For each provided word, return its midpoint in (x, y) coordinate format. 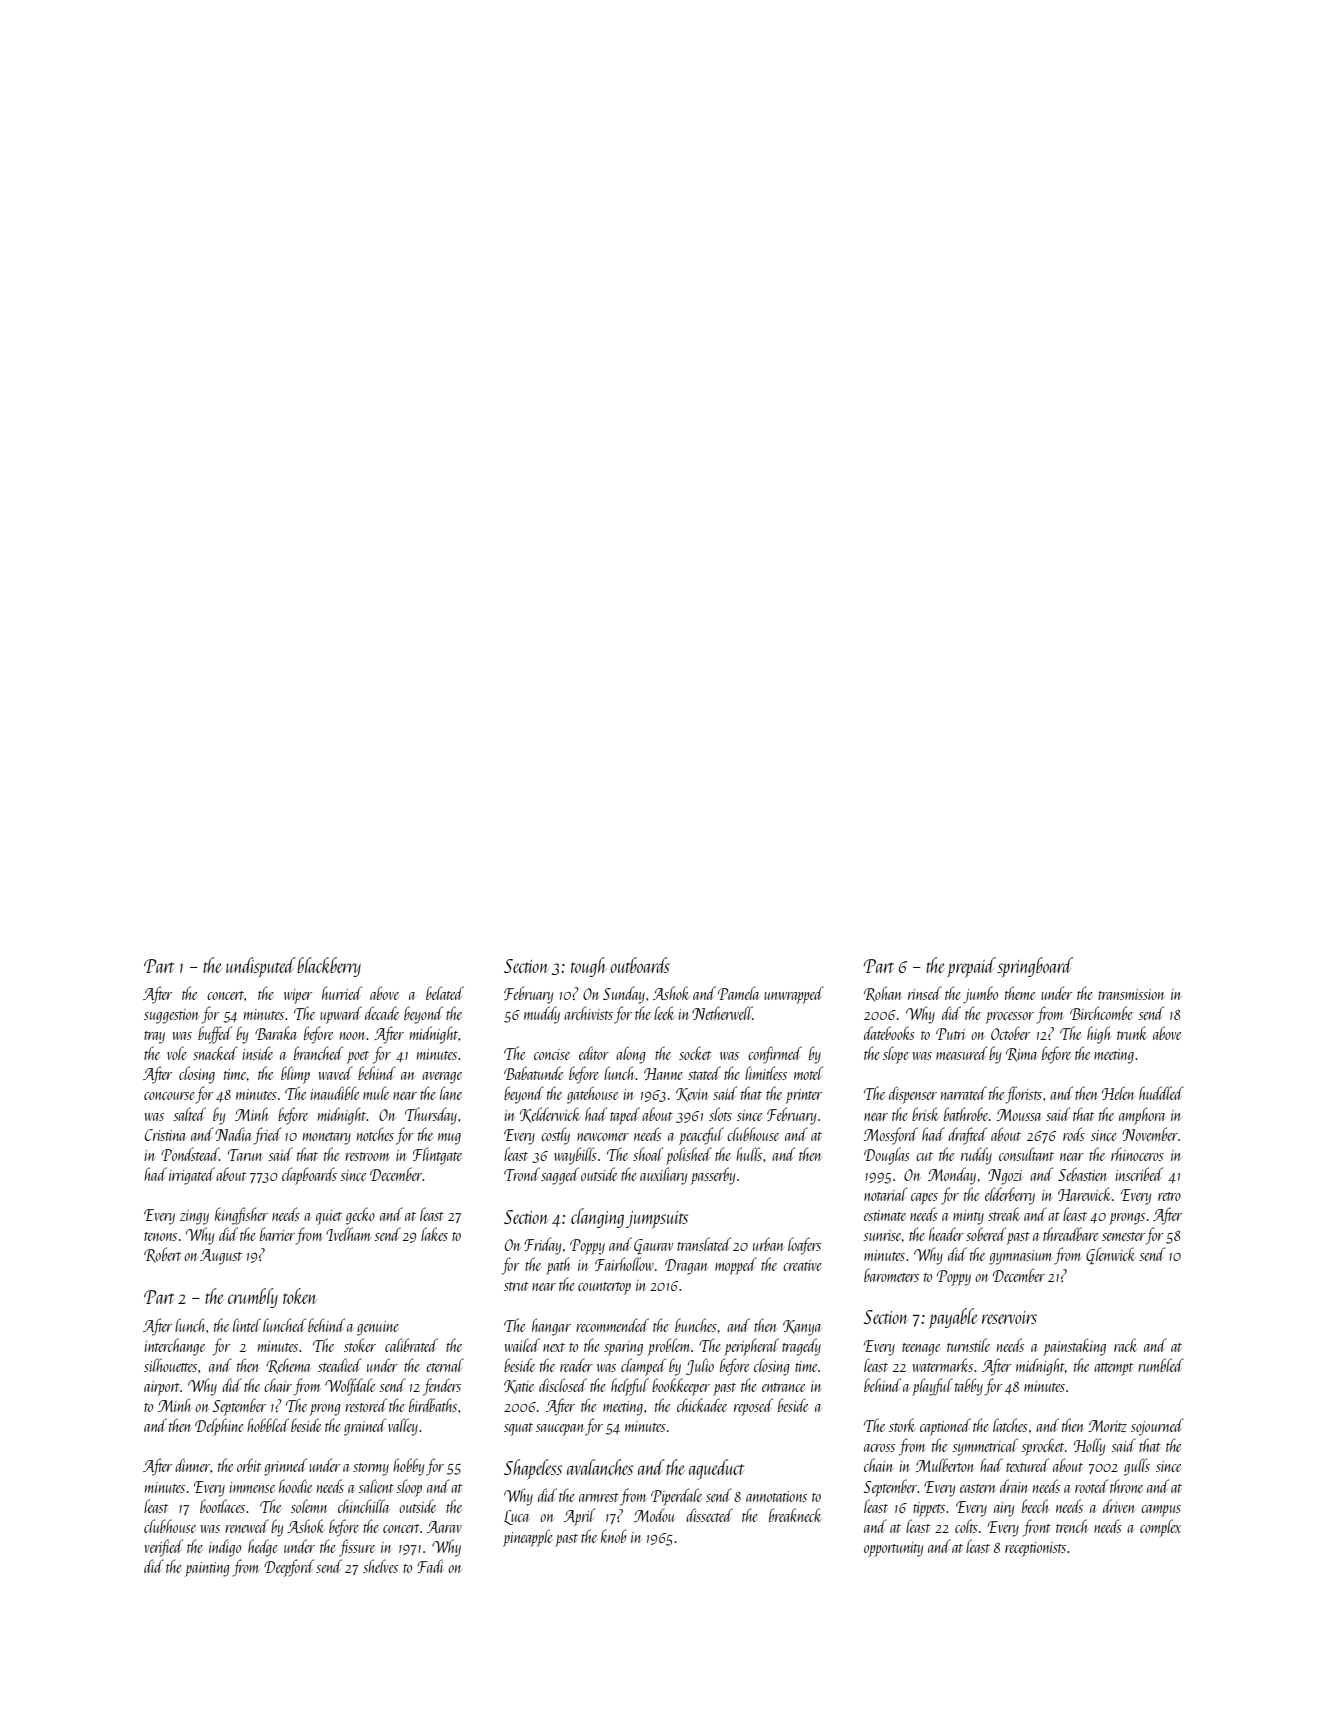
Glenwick (1111, 1255)
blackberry (329, 967)
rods (1074, 1134)
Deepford (289, 1568)
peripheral (751, 1347)
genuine (378, 1328)
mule (376, 1093)
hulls (749, 1154)
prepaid (971, 967)
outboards (640, 965)
